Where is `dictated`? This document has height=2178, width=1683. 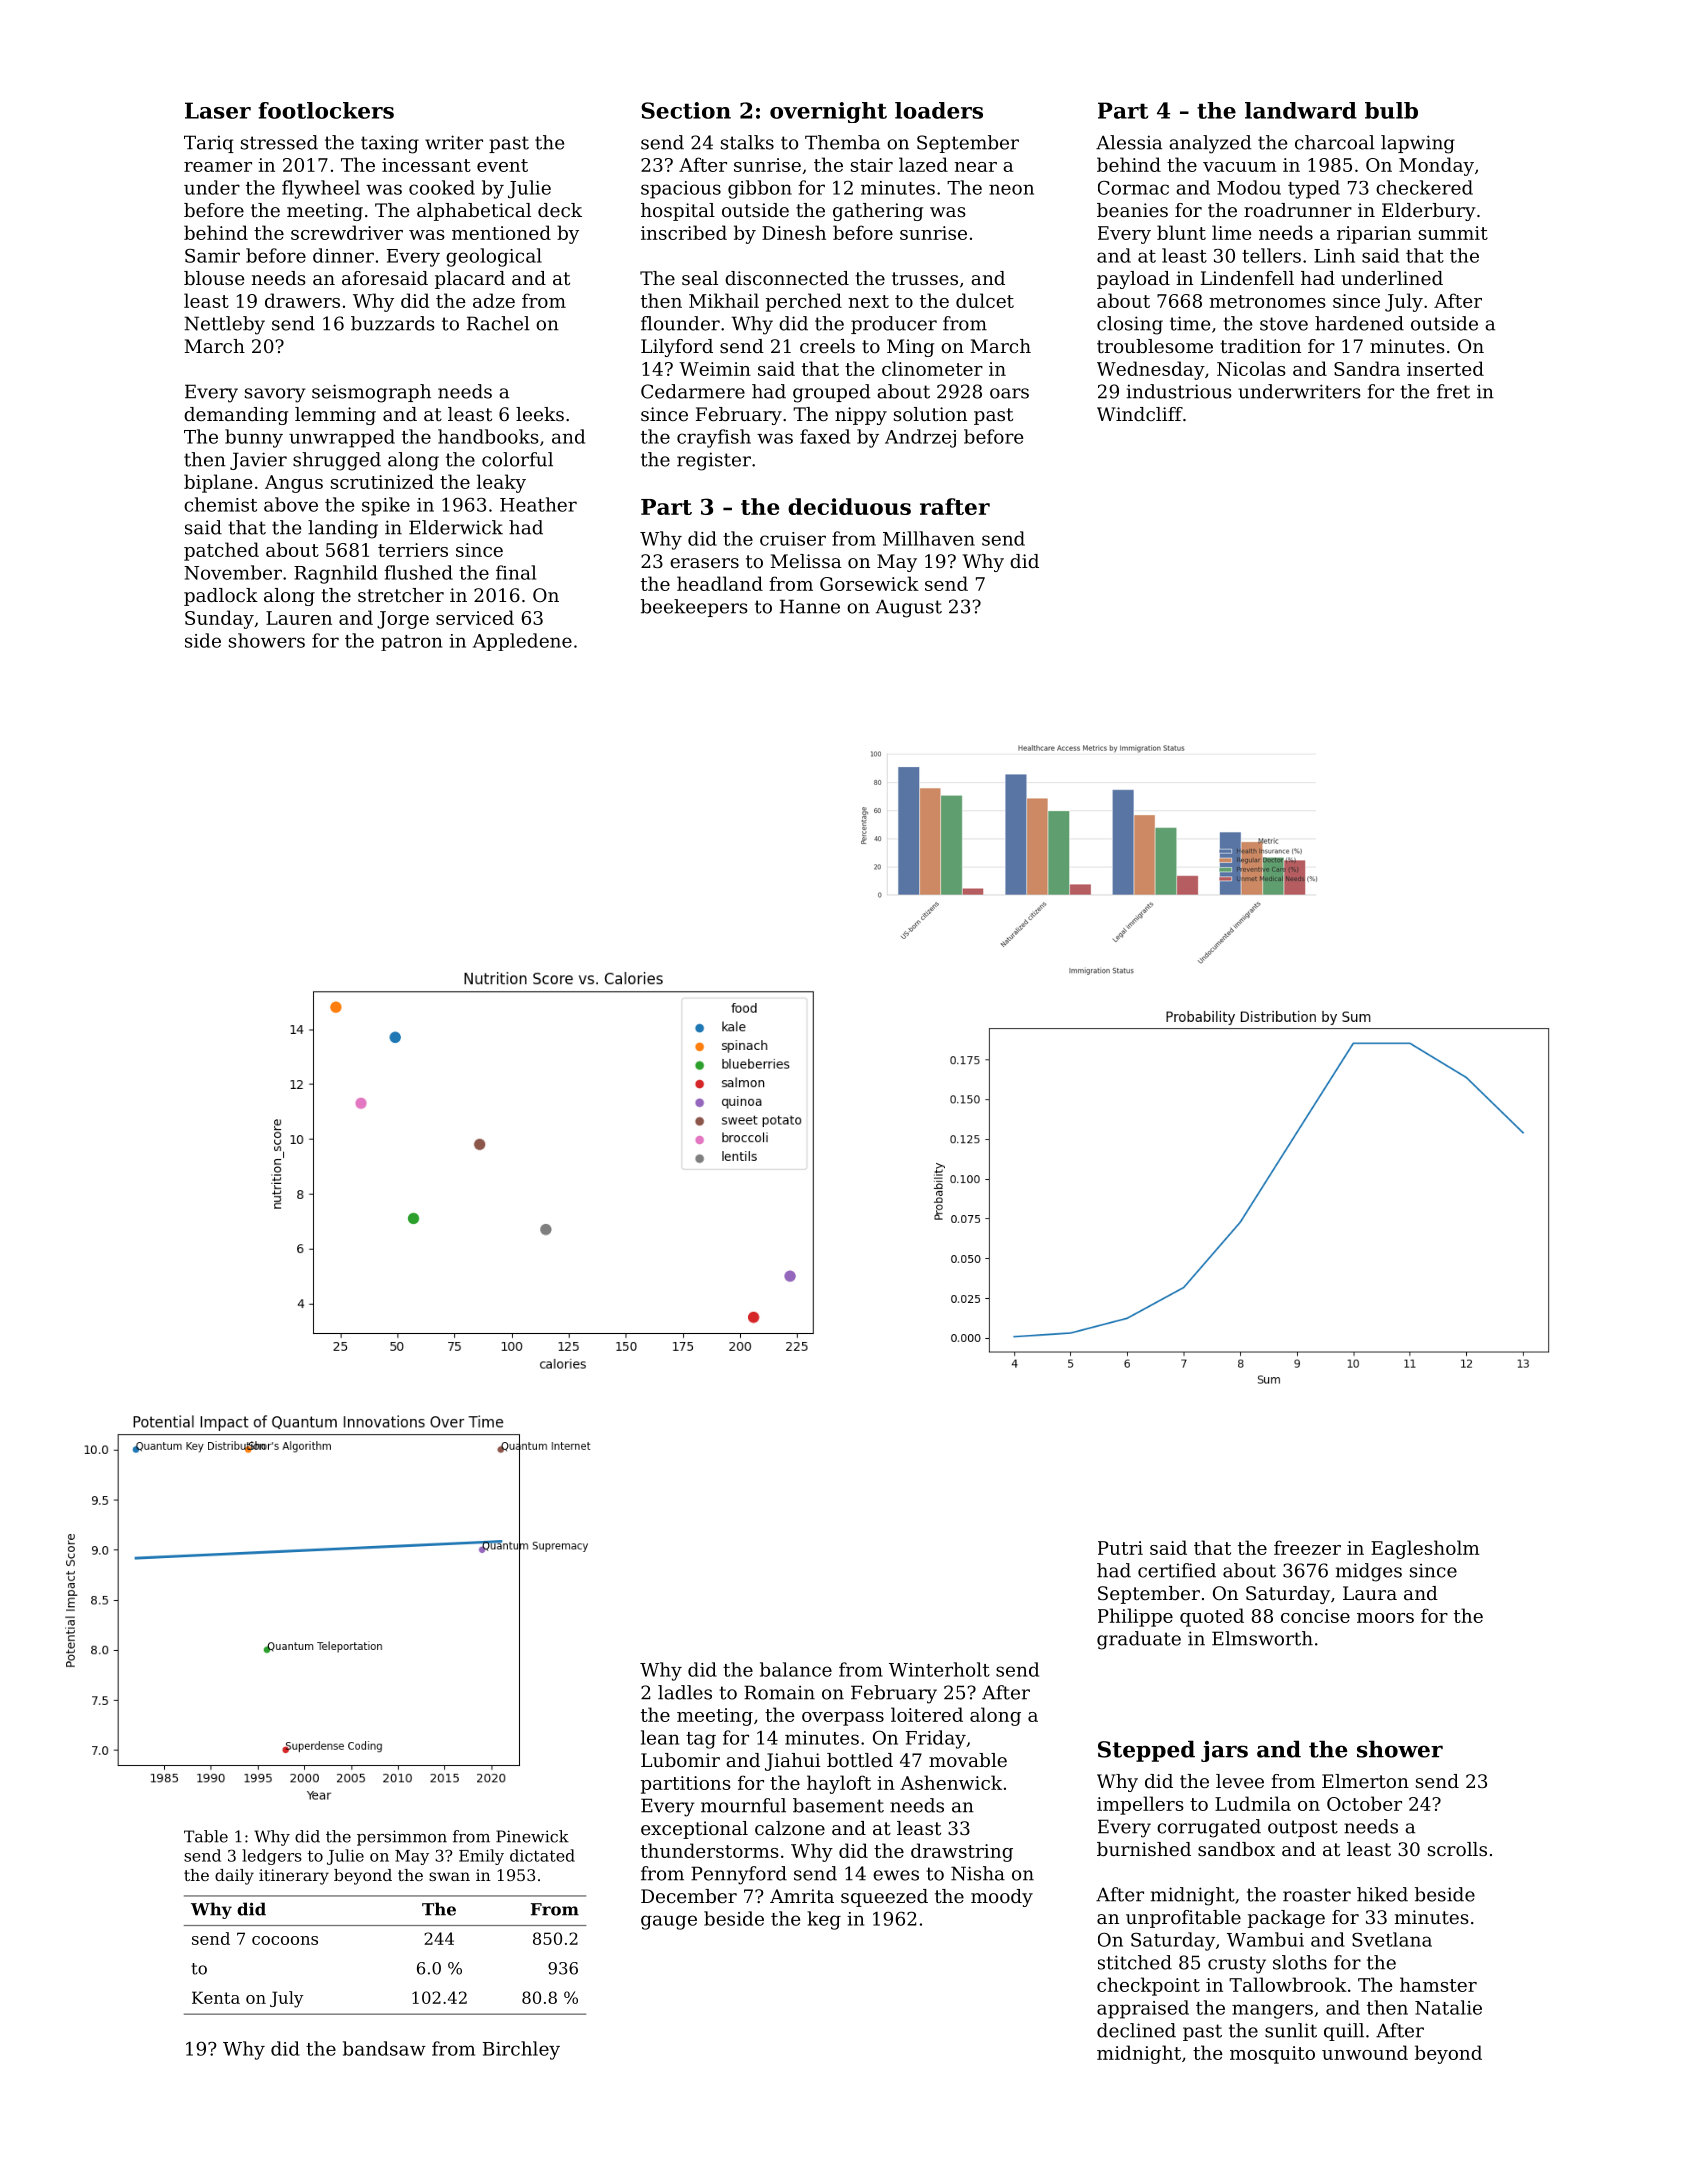
dictated is located at coordinates (542, 1855).
